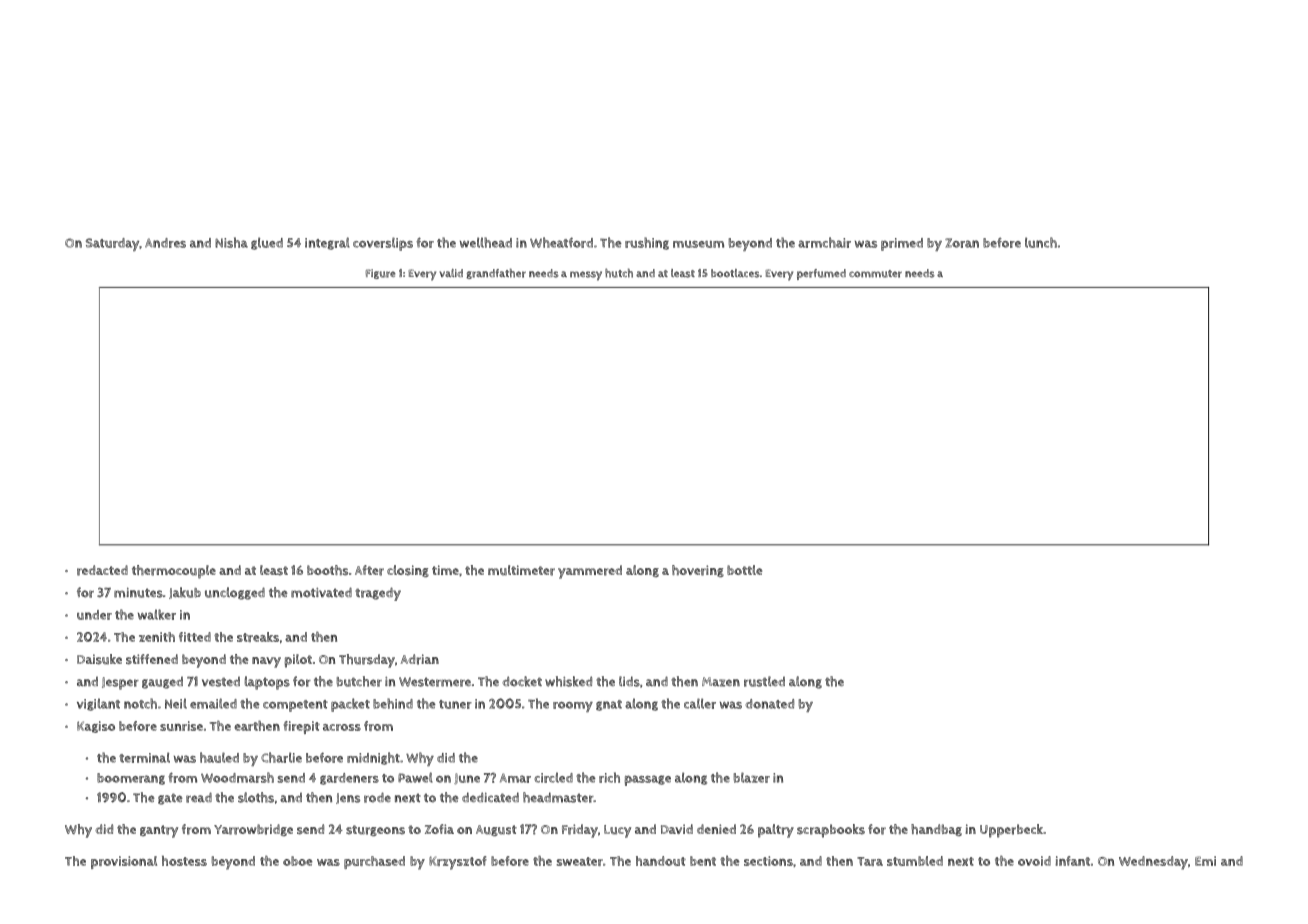 The height and width of the screenshot is (924, 1308). What do you see at coordinates (102, 570) in the screenshot?
I see `redacted` at bounding box center [102, 570].
